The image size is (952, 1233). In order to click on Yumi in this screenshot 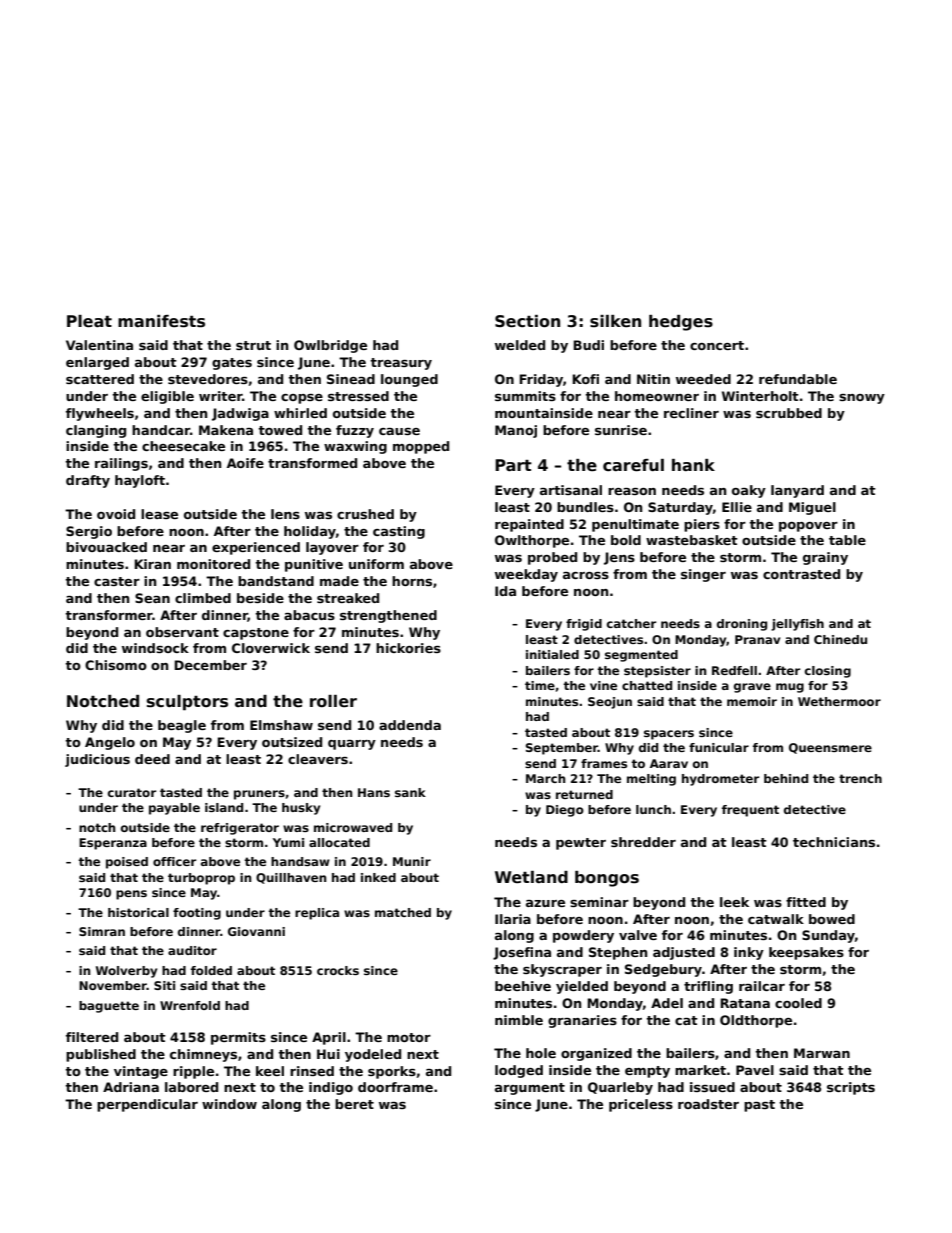, I will do `click(288, 842)`.
